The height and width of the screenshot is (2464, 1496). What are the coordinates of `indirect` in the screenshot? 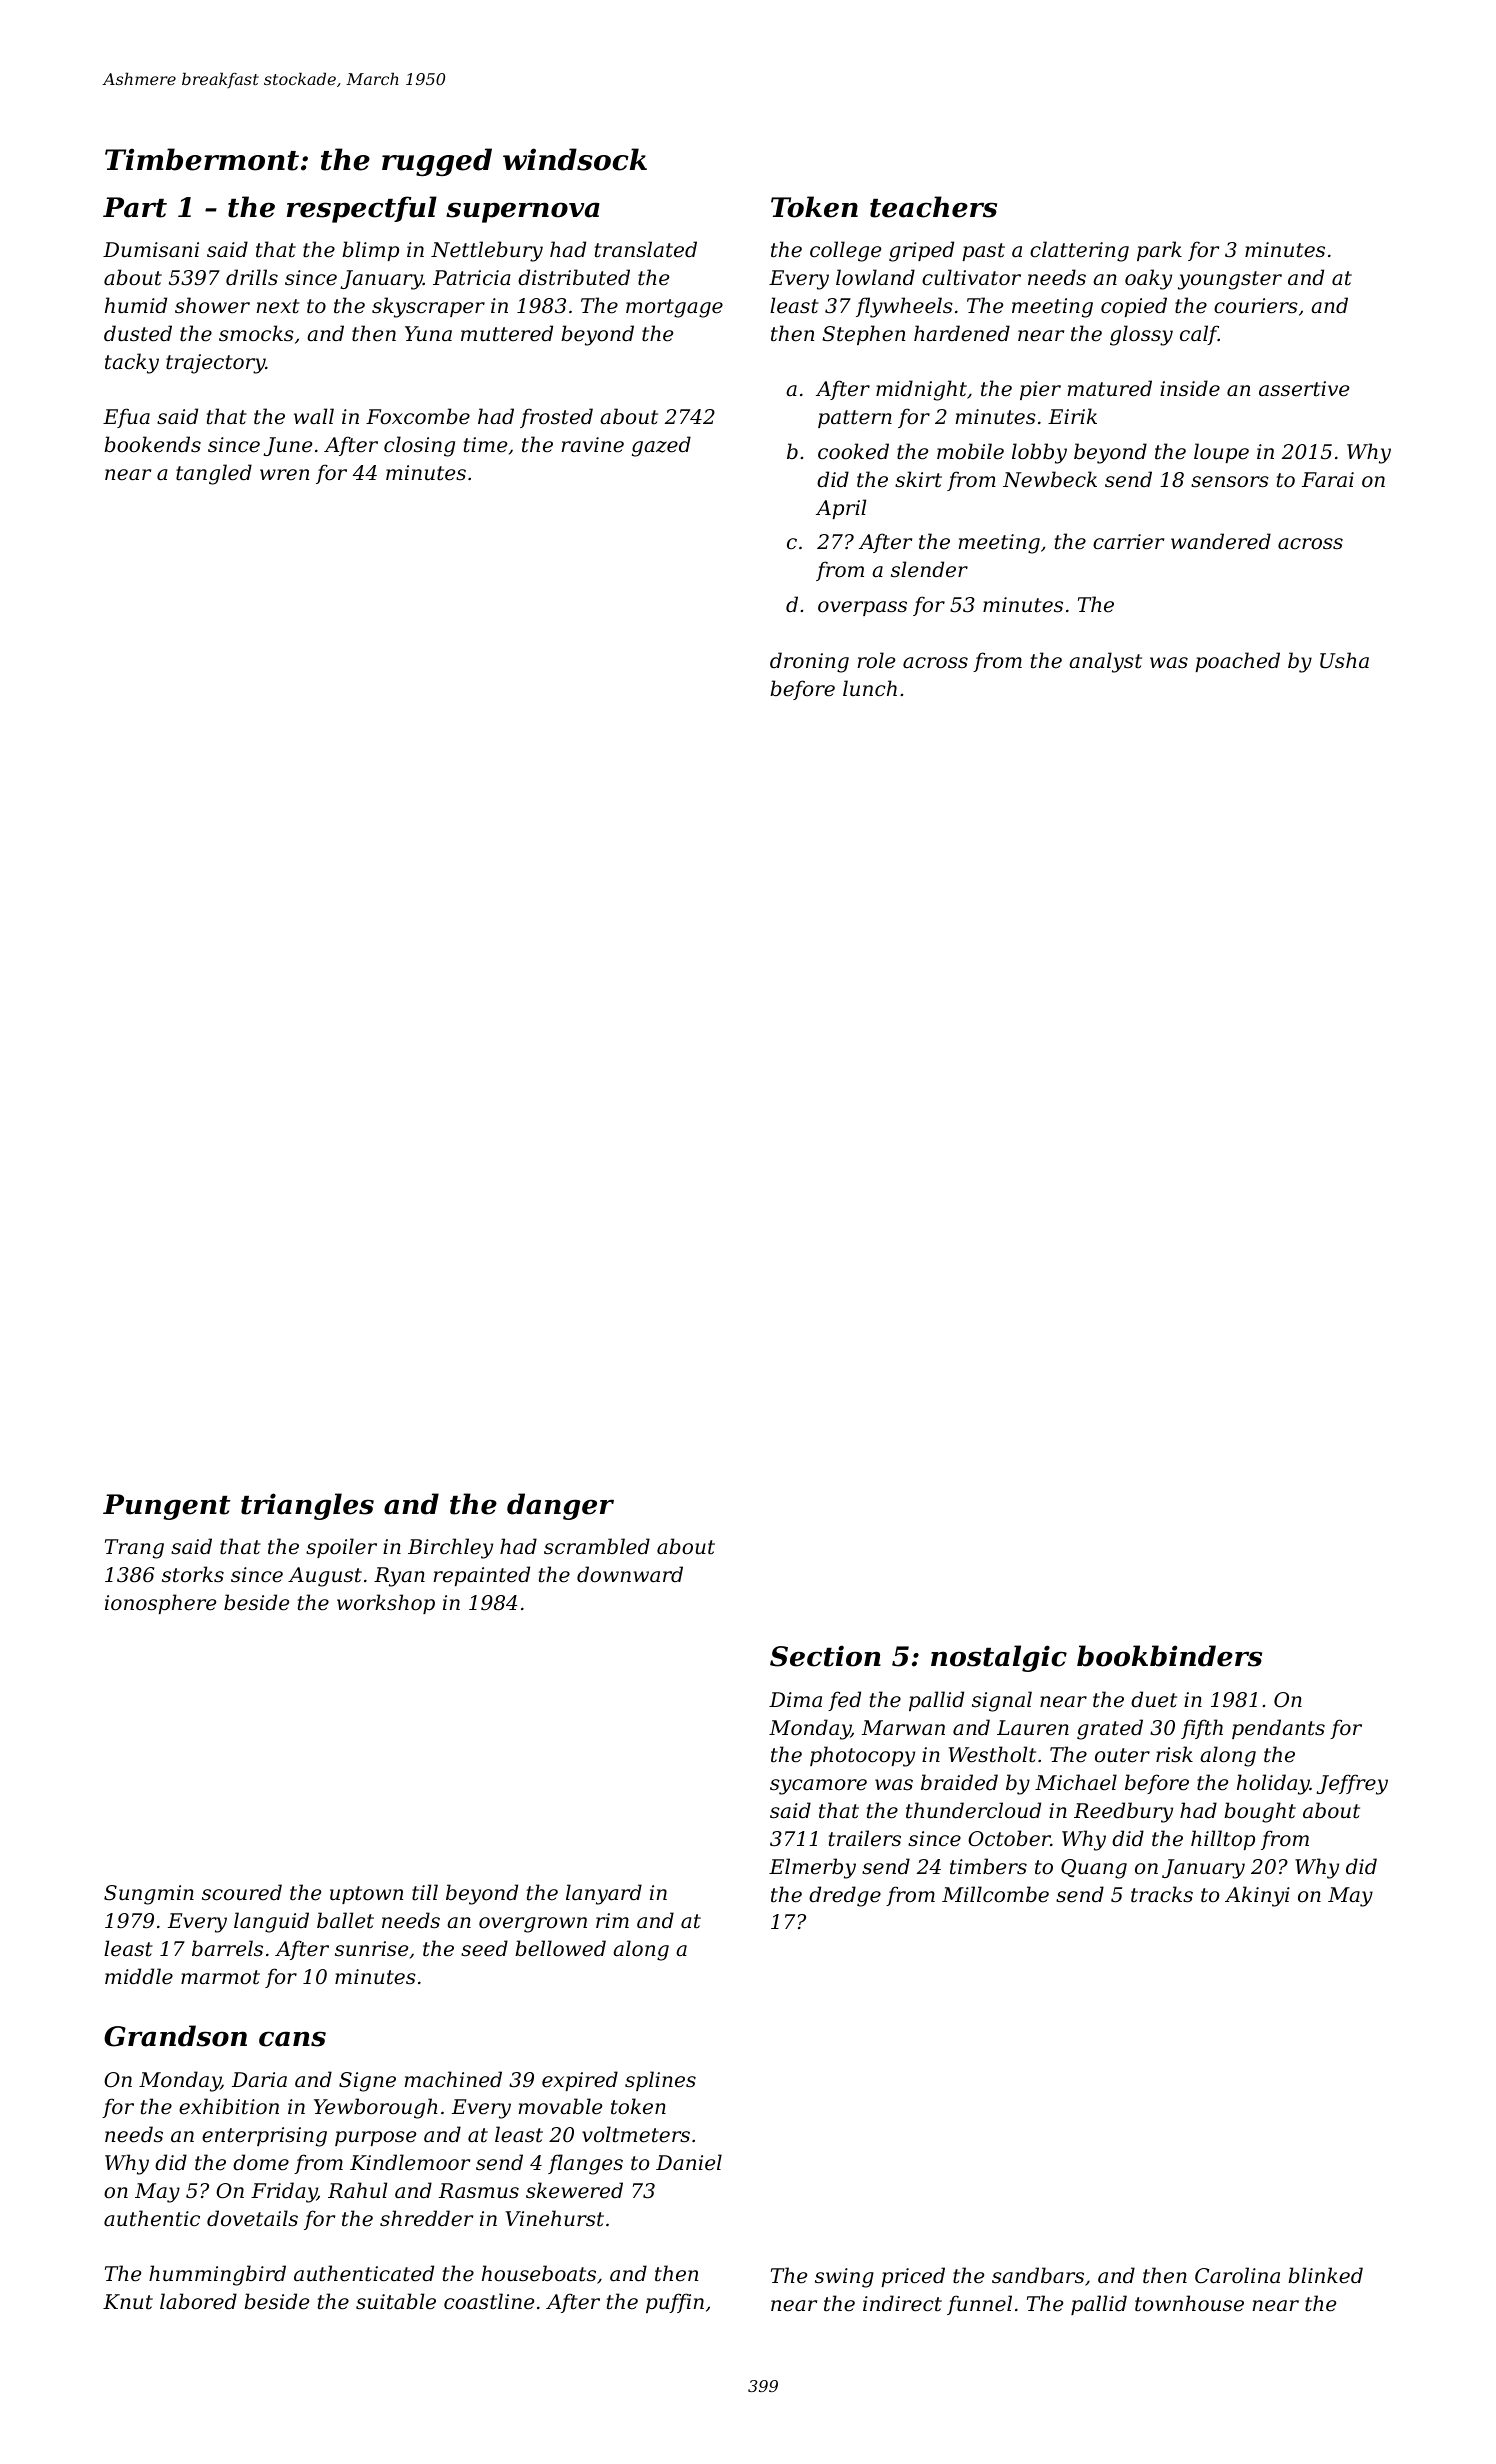 It's located at (902, 2303).
